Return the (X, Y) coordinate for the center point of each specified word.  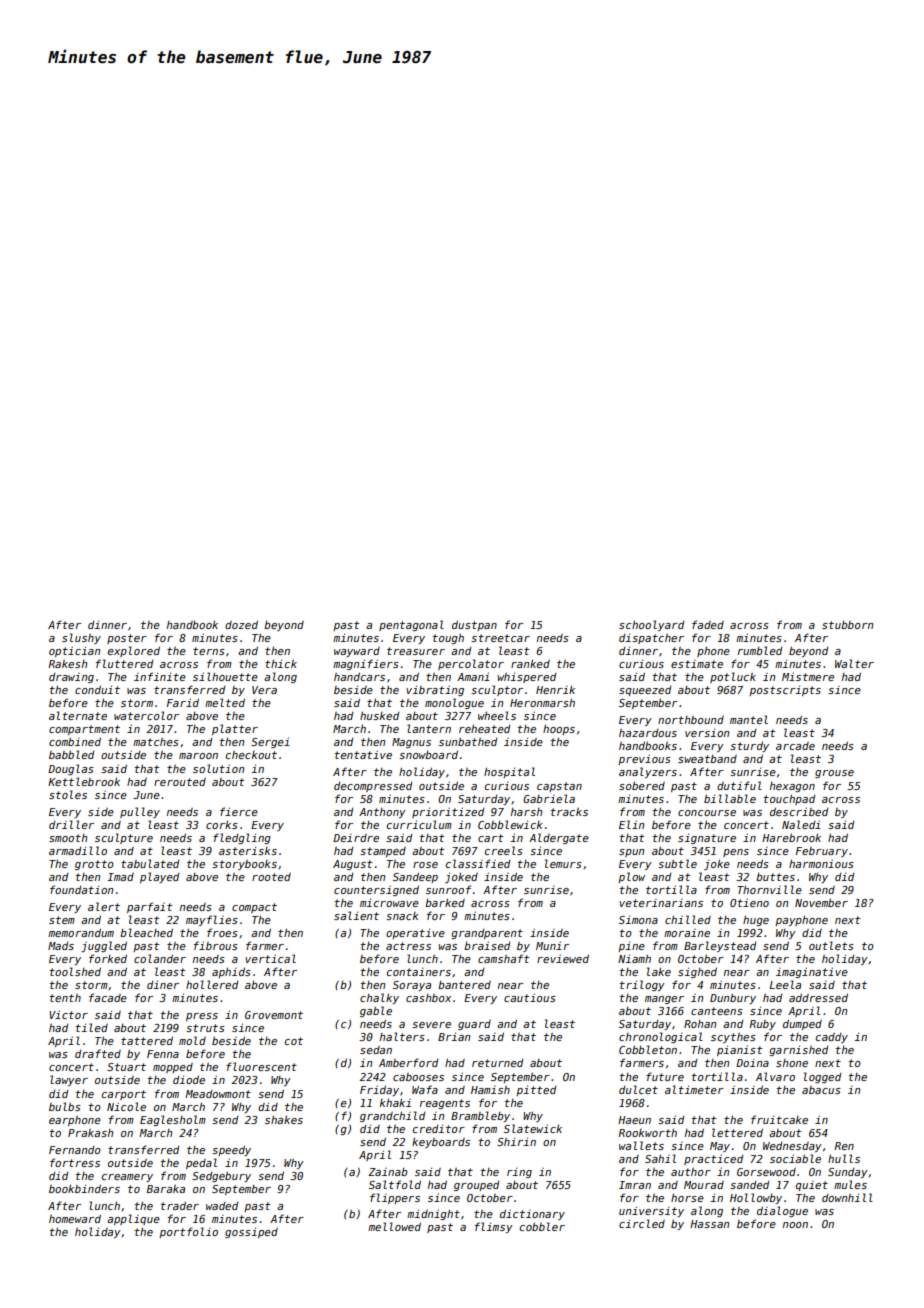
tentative (363, 754)
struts (205, 1028)
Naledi (801, 824)
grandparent (487, 934)
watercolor (146, 715)
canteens (717, 1011)
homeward (75, 1218)
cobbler (542, 1226)
